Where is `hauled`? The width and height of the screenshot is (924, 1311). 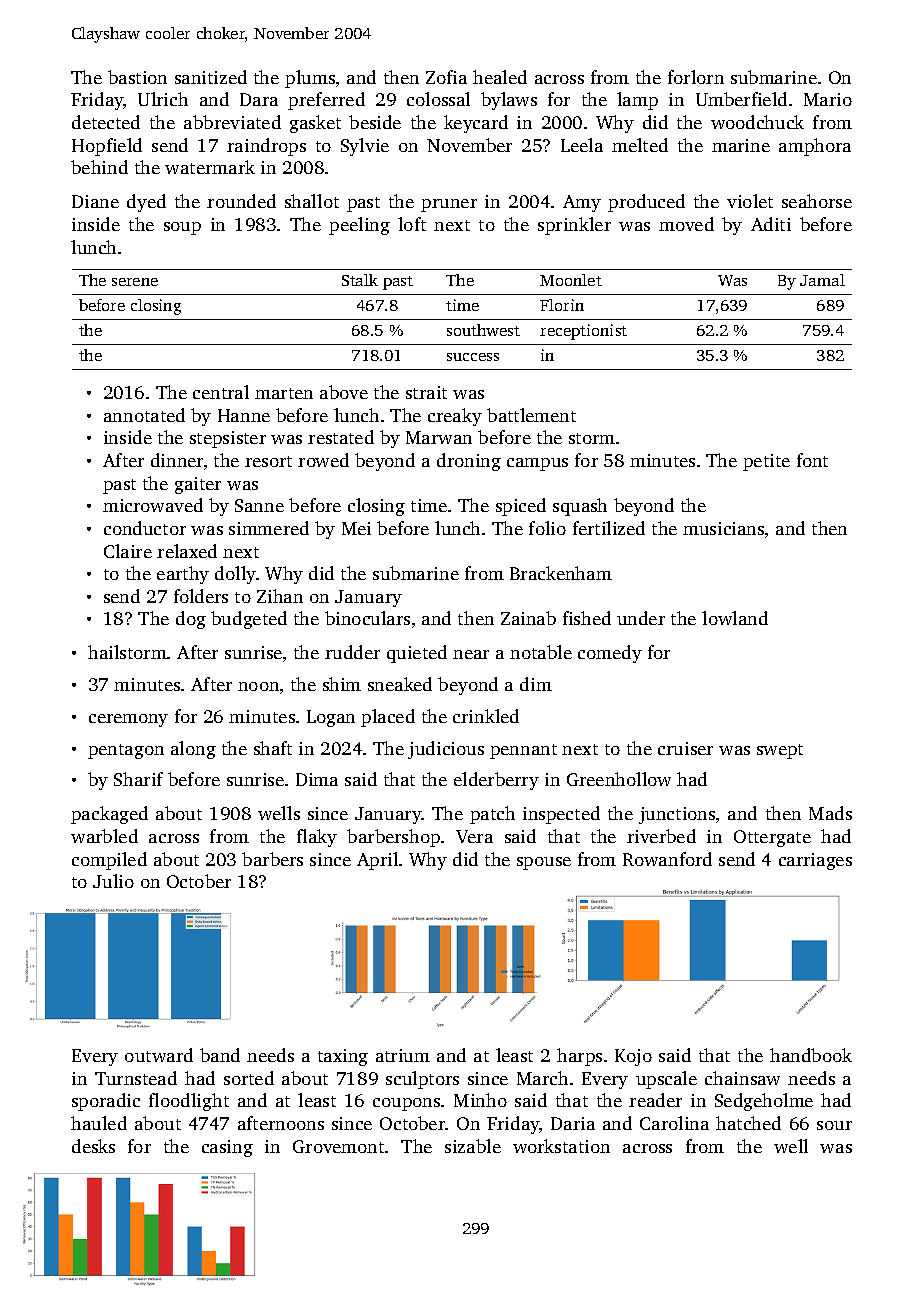
hauled is located at coordinates (99, 1123).
